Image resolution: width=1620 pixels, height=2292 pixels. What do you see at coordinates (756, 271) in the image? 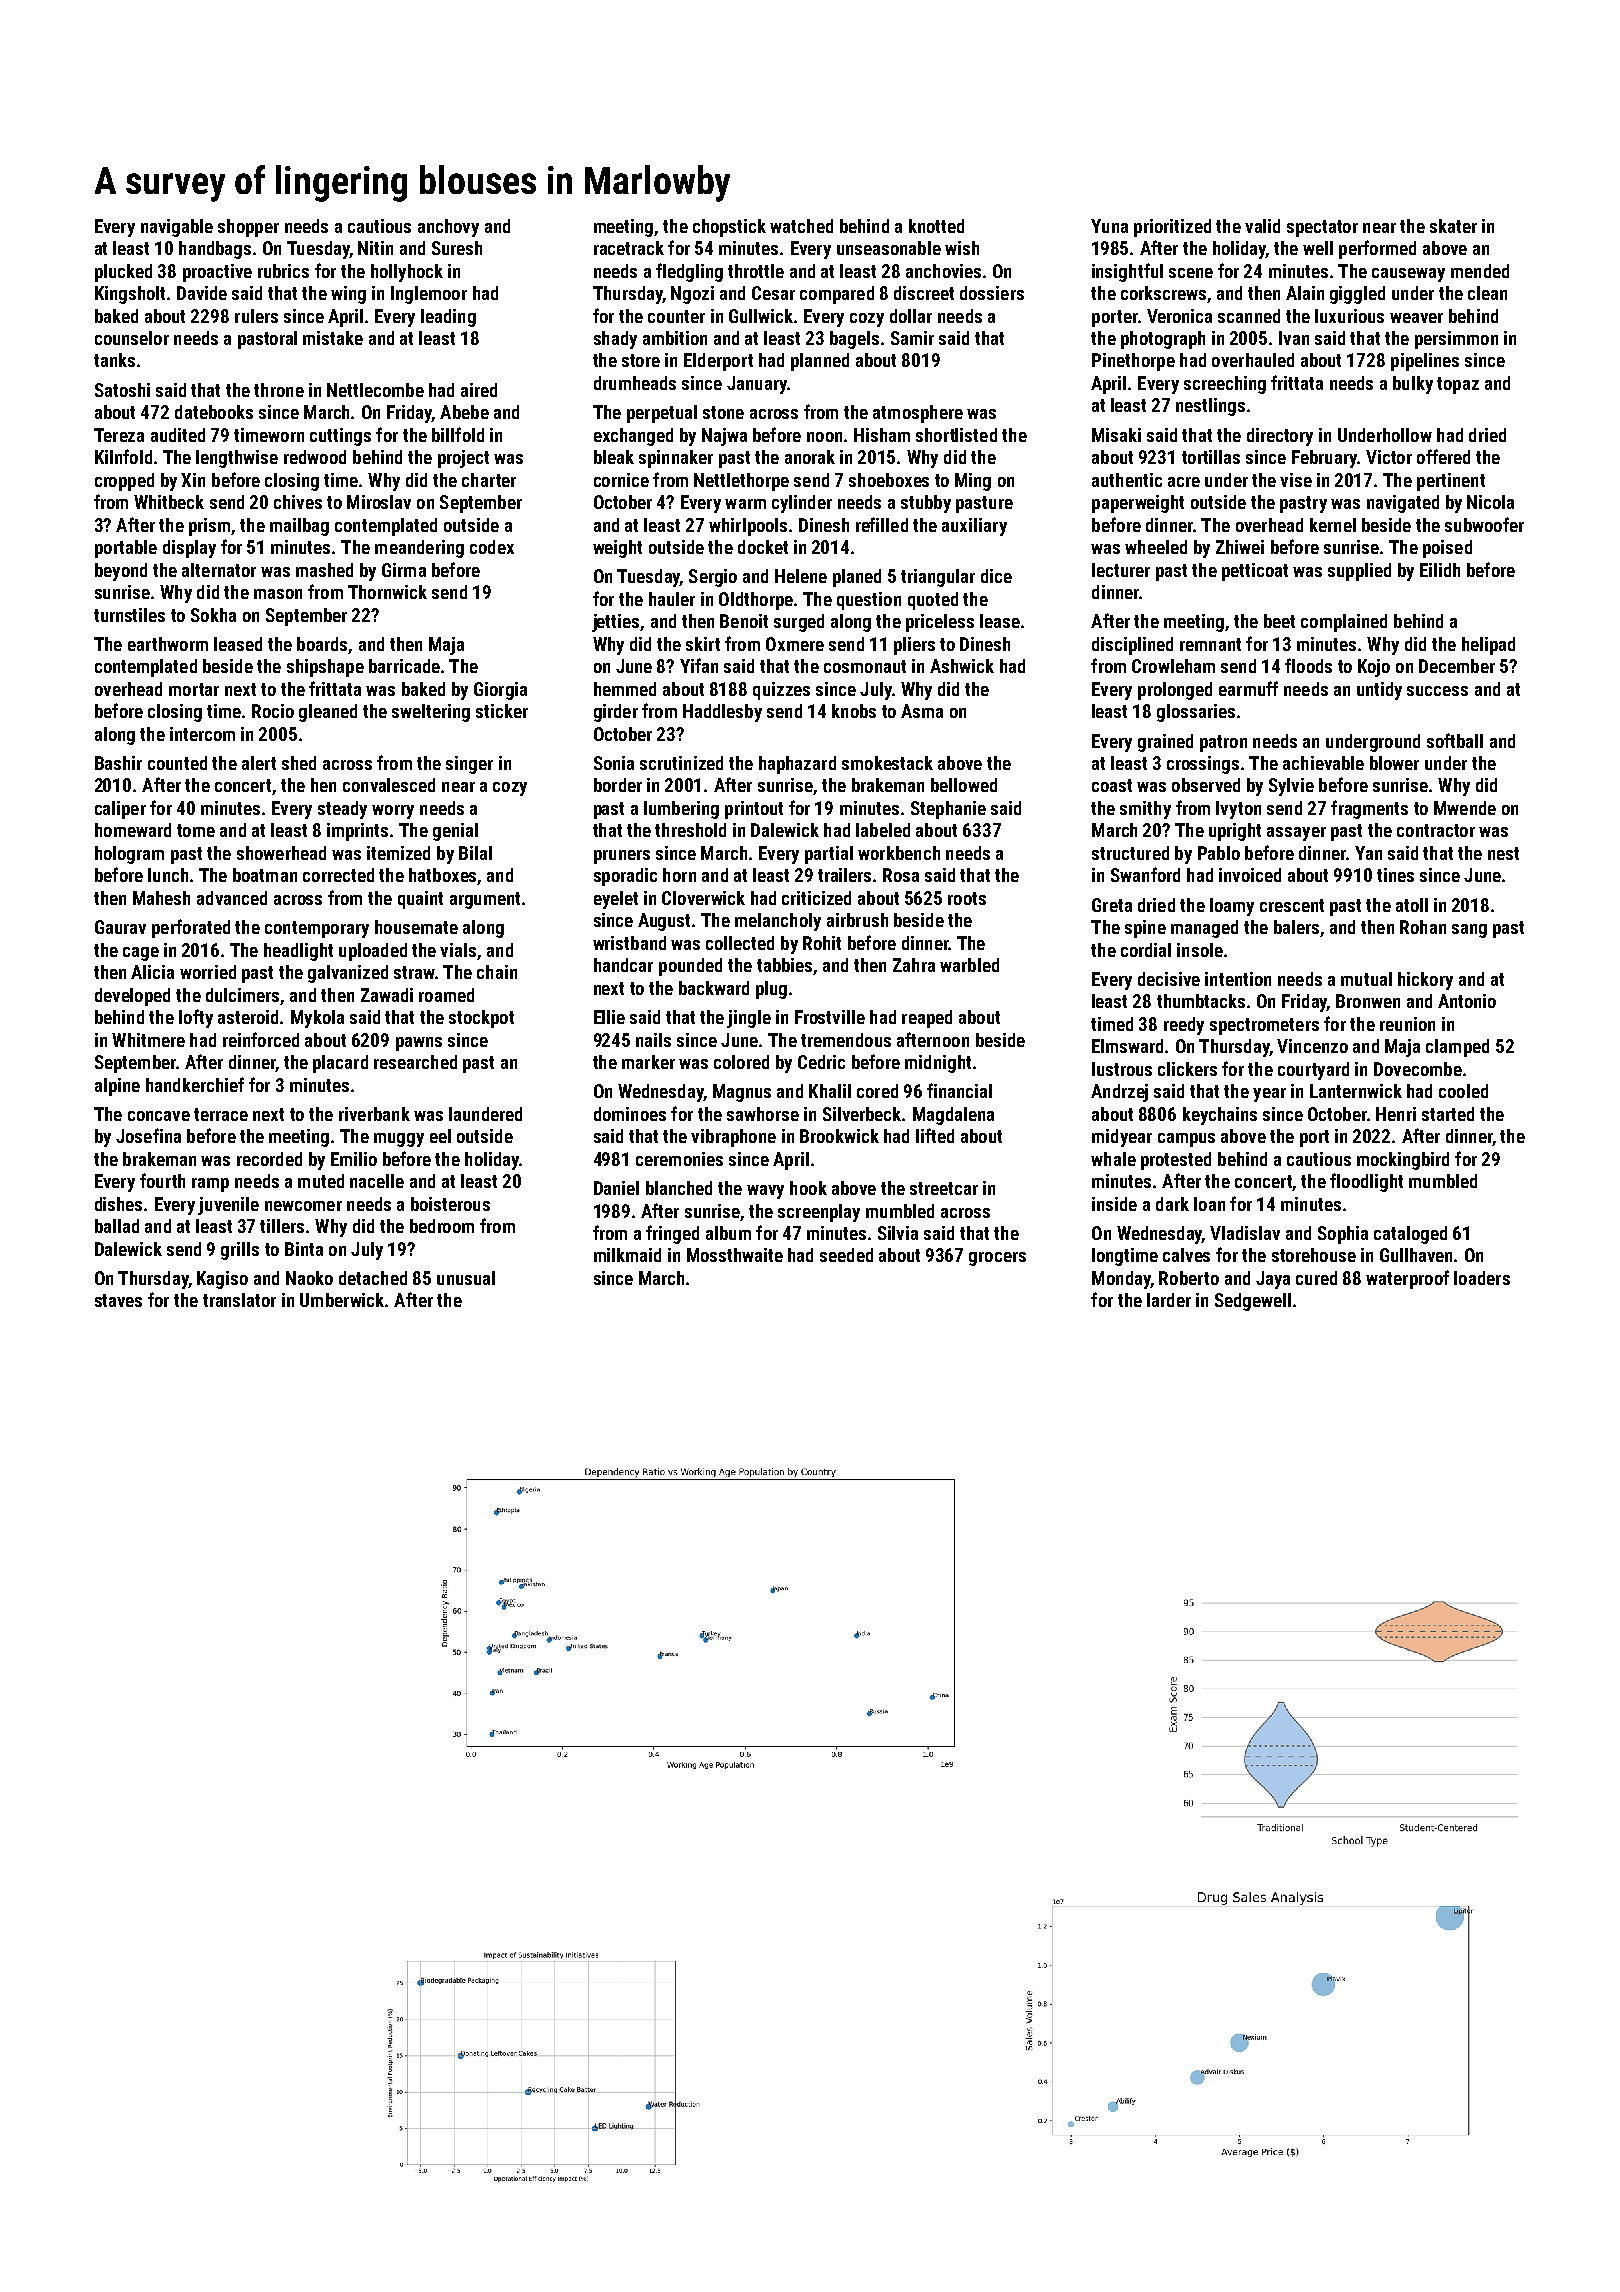
I see `throttle` at bounding box center [756, 271].
